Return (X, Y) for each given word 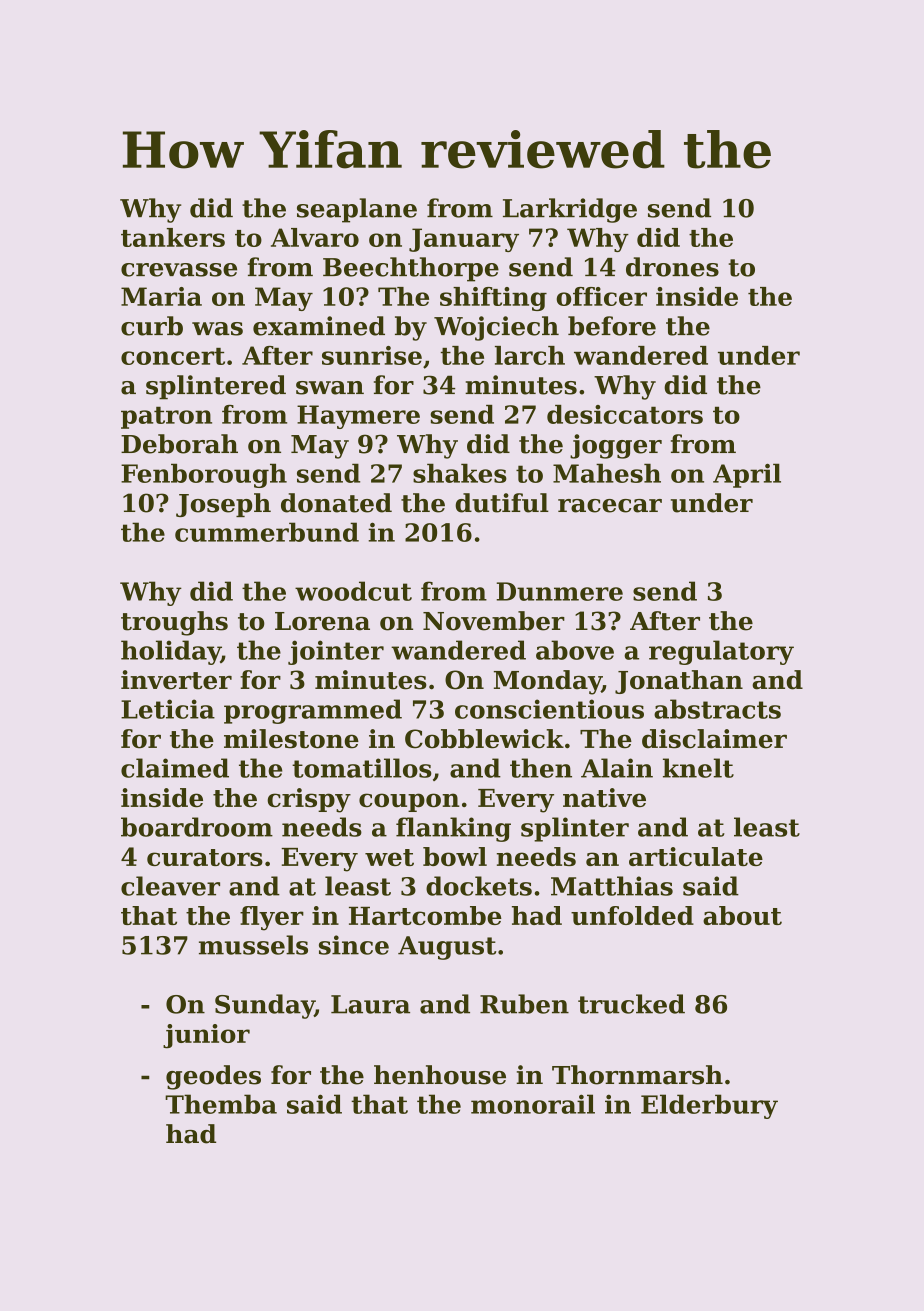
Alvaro (315, 237)
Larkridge (570, 210)
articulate (696, 856)
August (447, 948)
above (575, 650)
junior (206, 1036)
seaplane (357, 210)
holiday (171, 652)
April (747, 475)
